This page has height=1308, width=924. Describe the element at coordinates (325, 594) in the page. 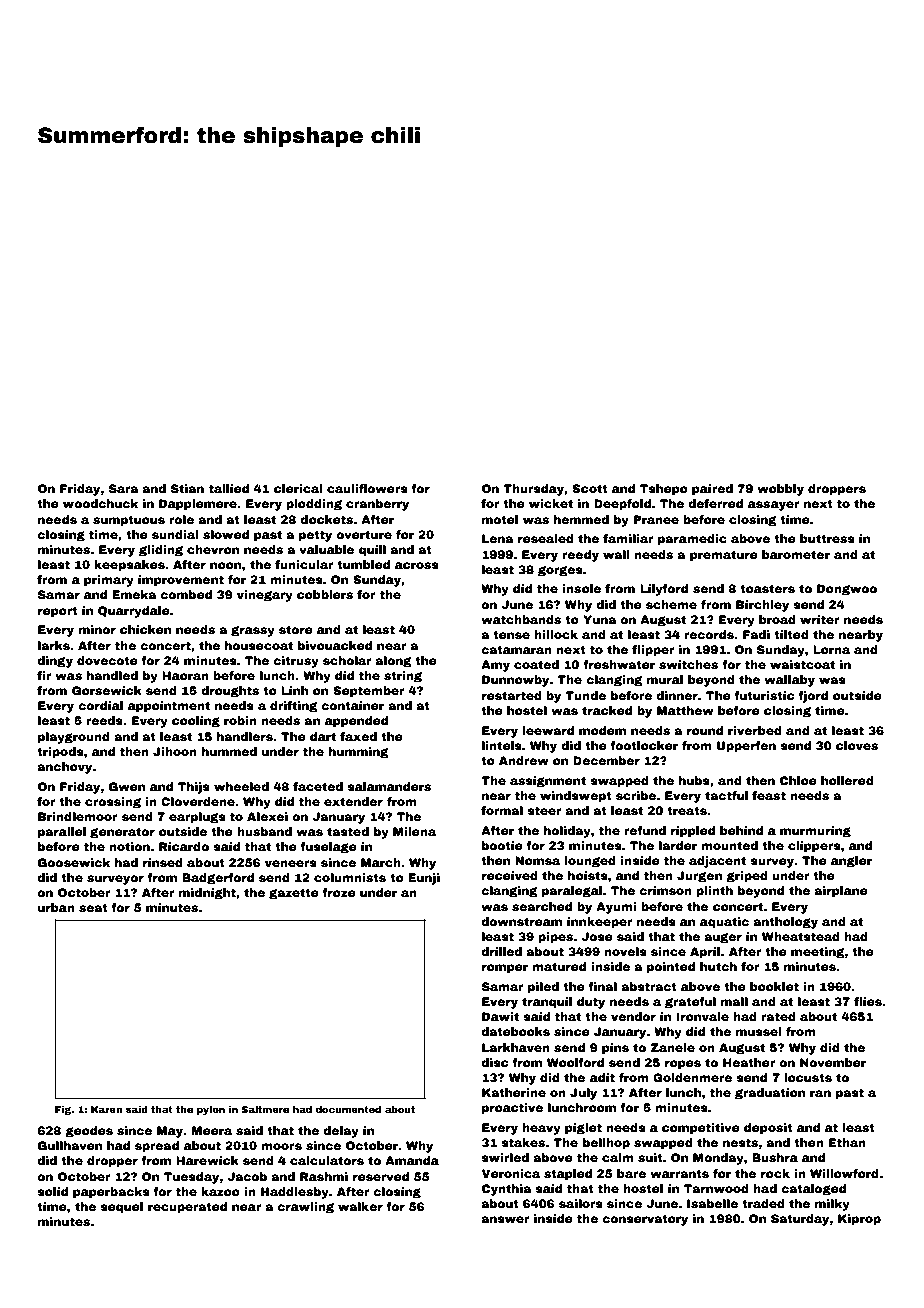

I see `cobblers` at that location.
